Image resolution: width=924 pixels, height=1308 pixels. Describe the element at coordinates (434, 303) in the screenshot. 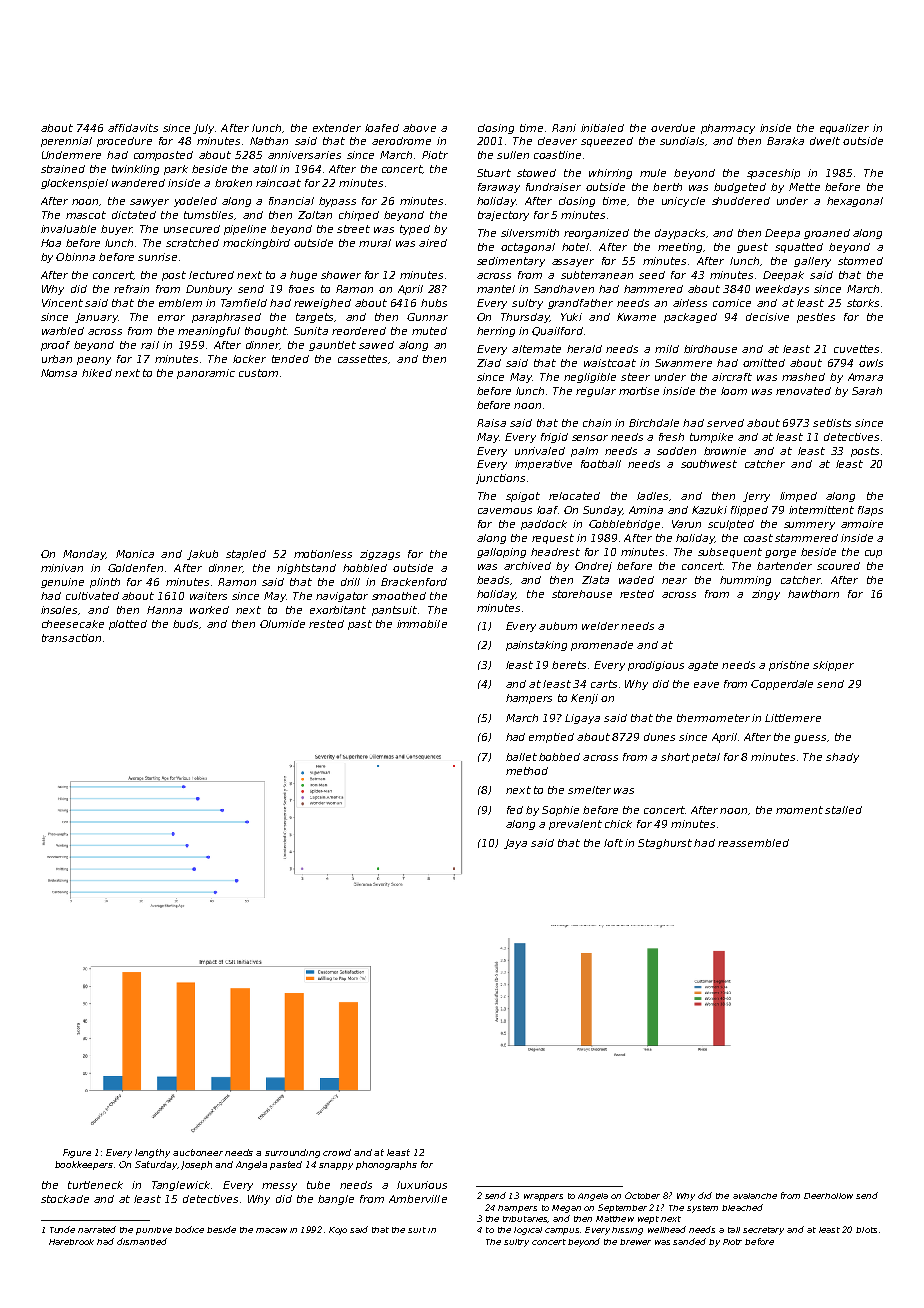

I see `hubs` at that location.
